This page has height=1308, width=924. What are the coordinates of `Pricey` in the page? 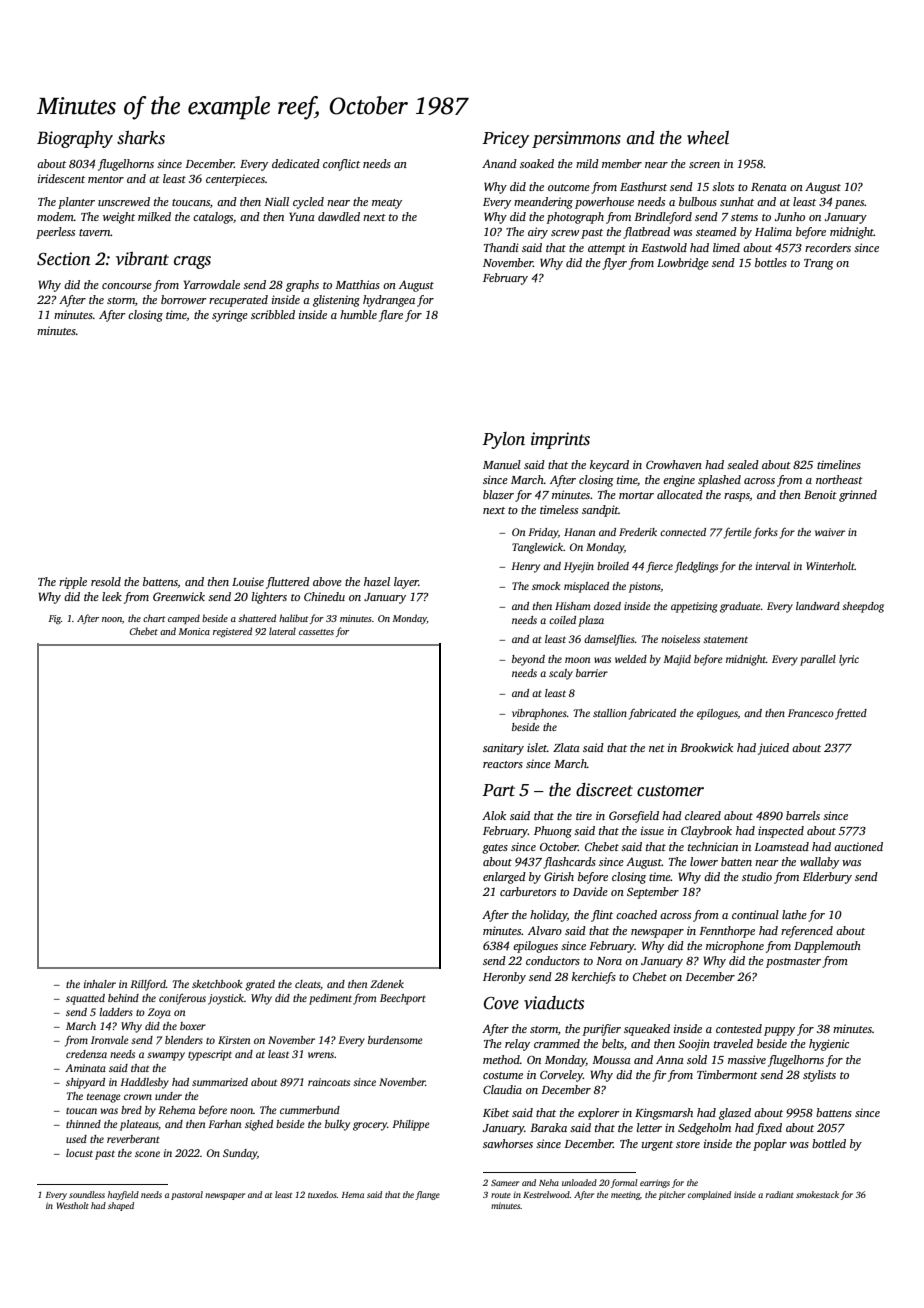 It's located at (505, 139).
